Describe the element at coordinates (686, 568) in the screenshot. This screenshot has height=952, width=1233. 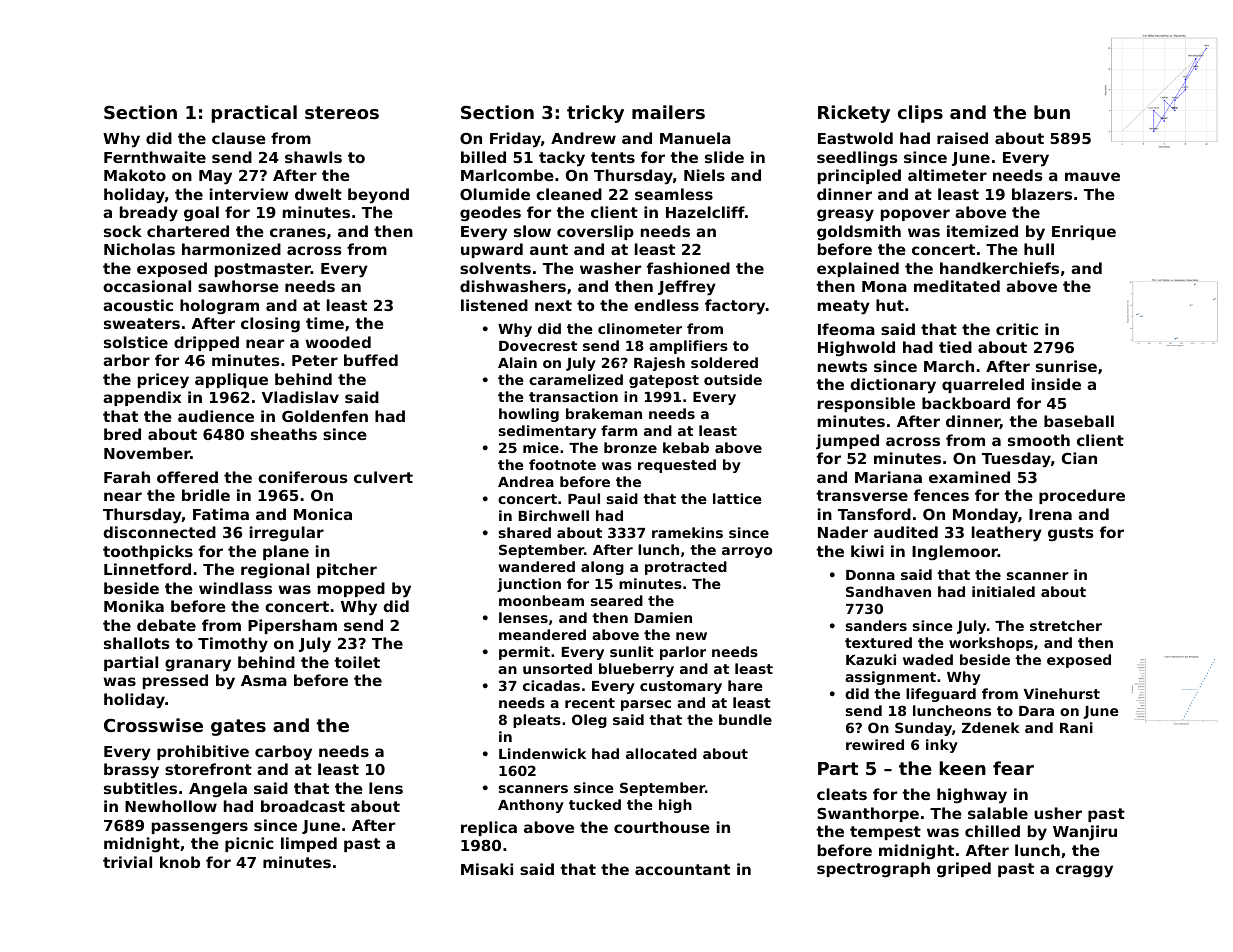
I see `protracted` at that location.
